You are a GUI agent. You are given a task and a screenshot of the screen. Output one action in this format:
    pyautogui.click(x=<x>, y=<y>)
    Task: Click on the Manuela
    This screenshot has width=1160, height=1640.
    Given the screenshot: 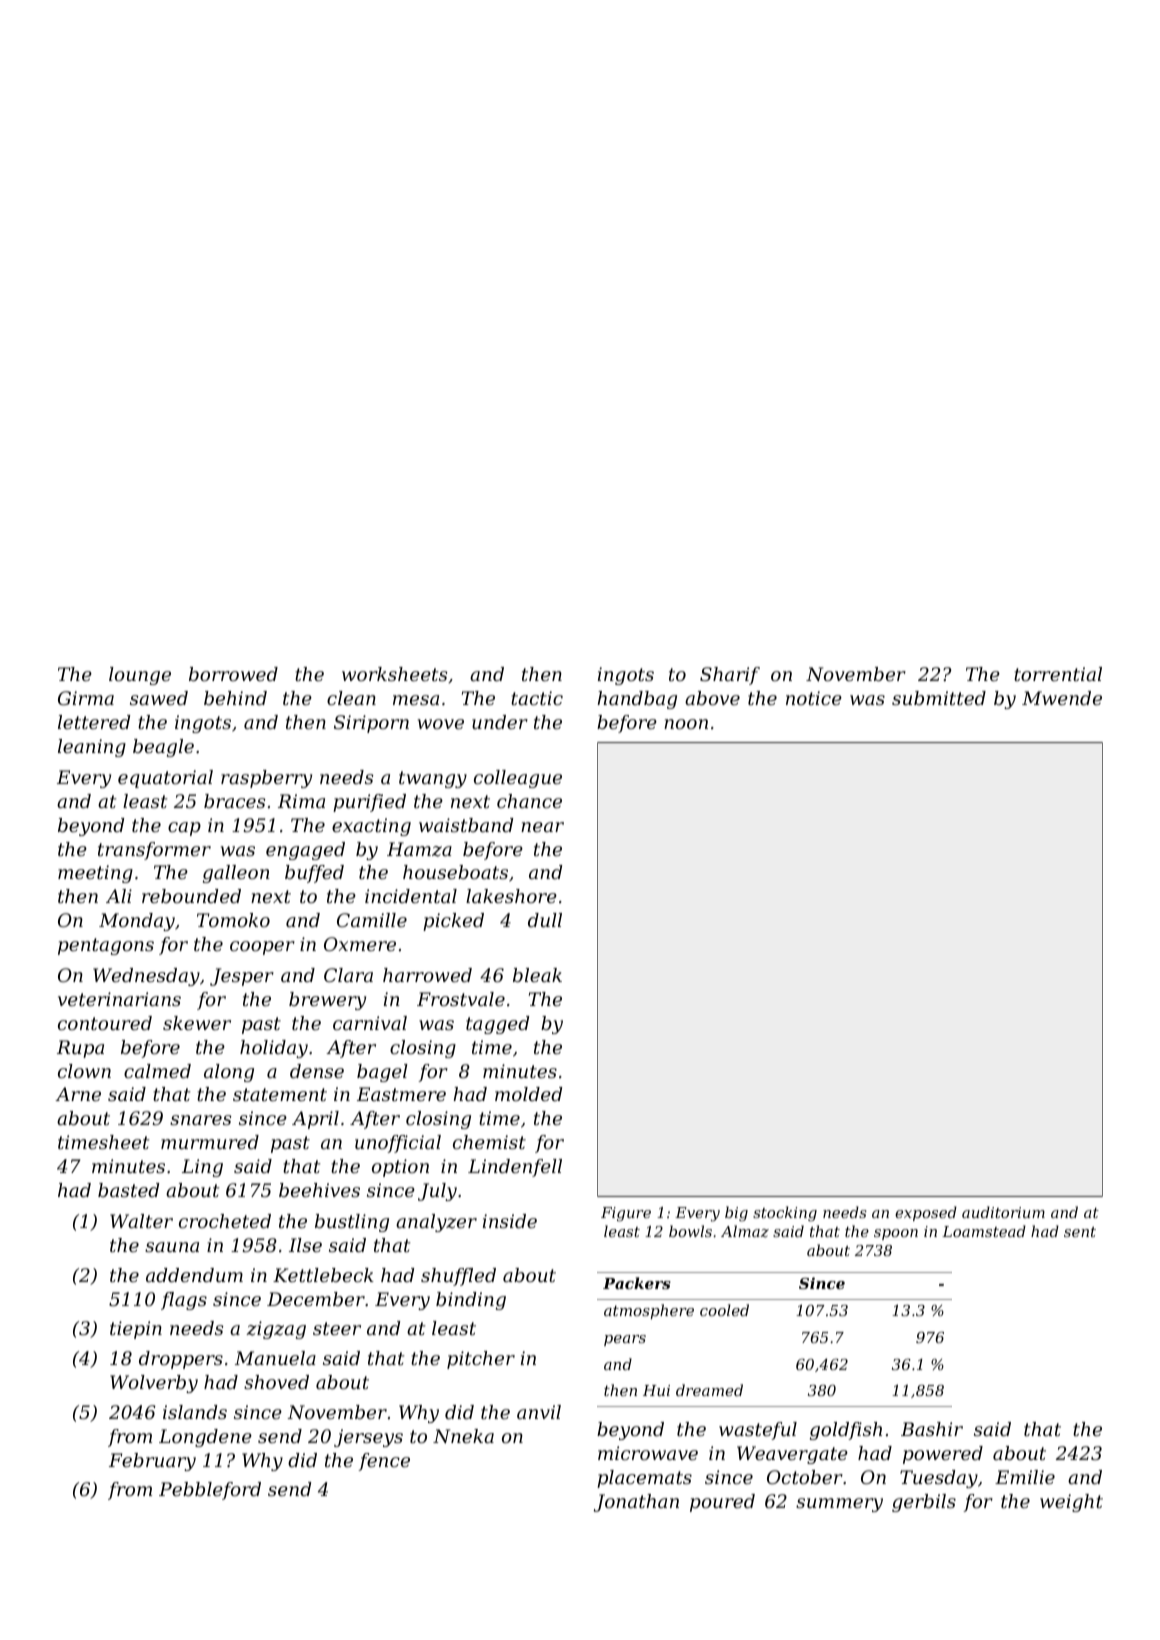 What is the action you would take?
    pyautogui.click(x=275, y=1358)
